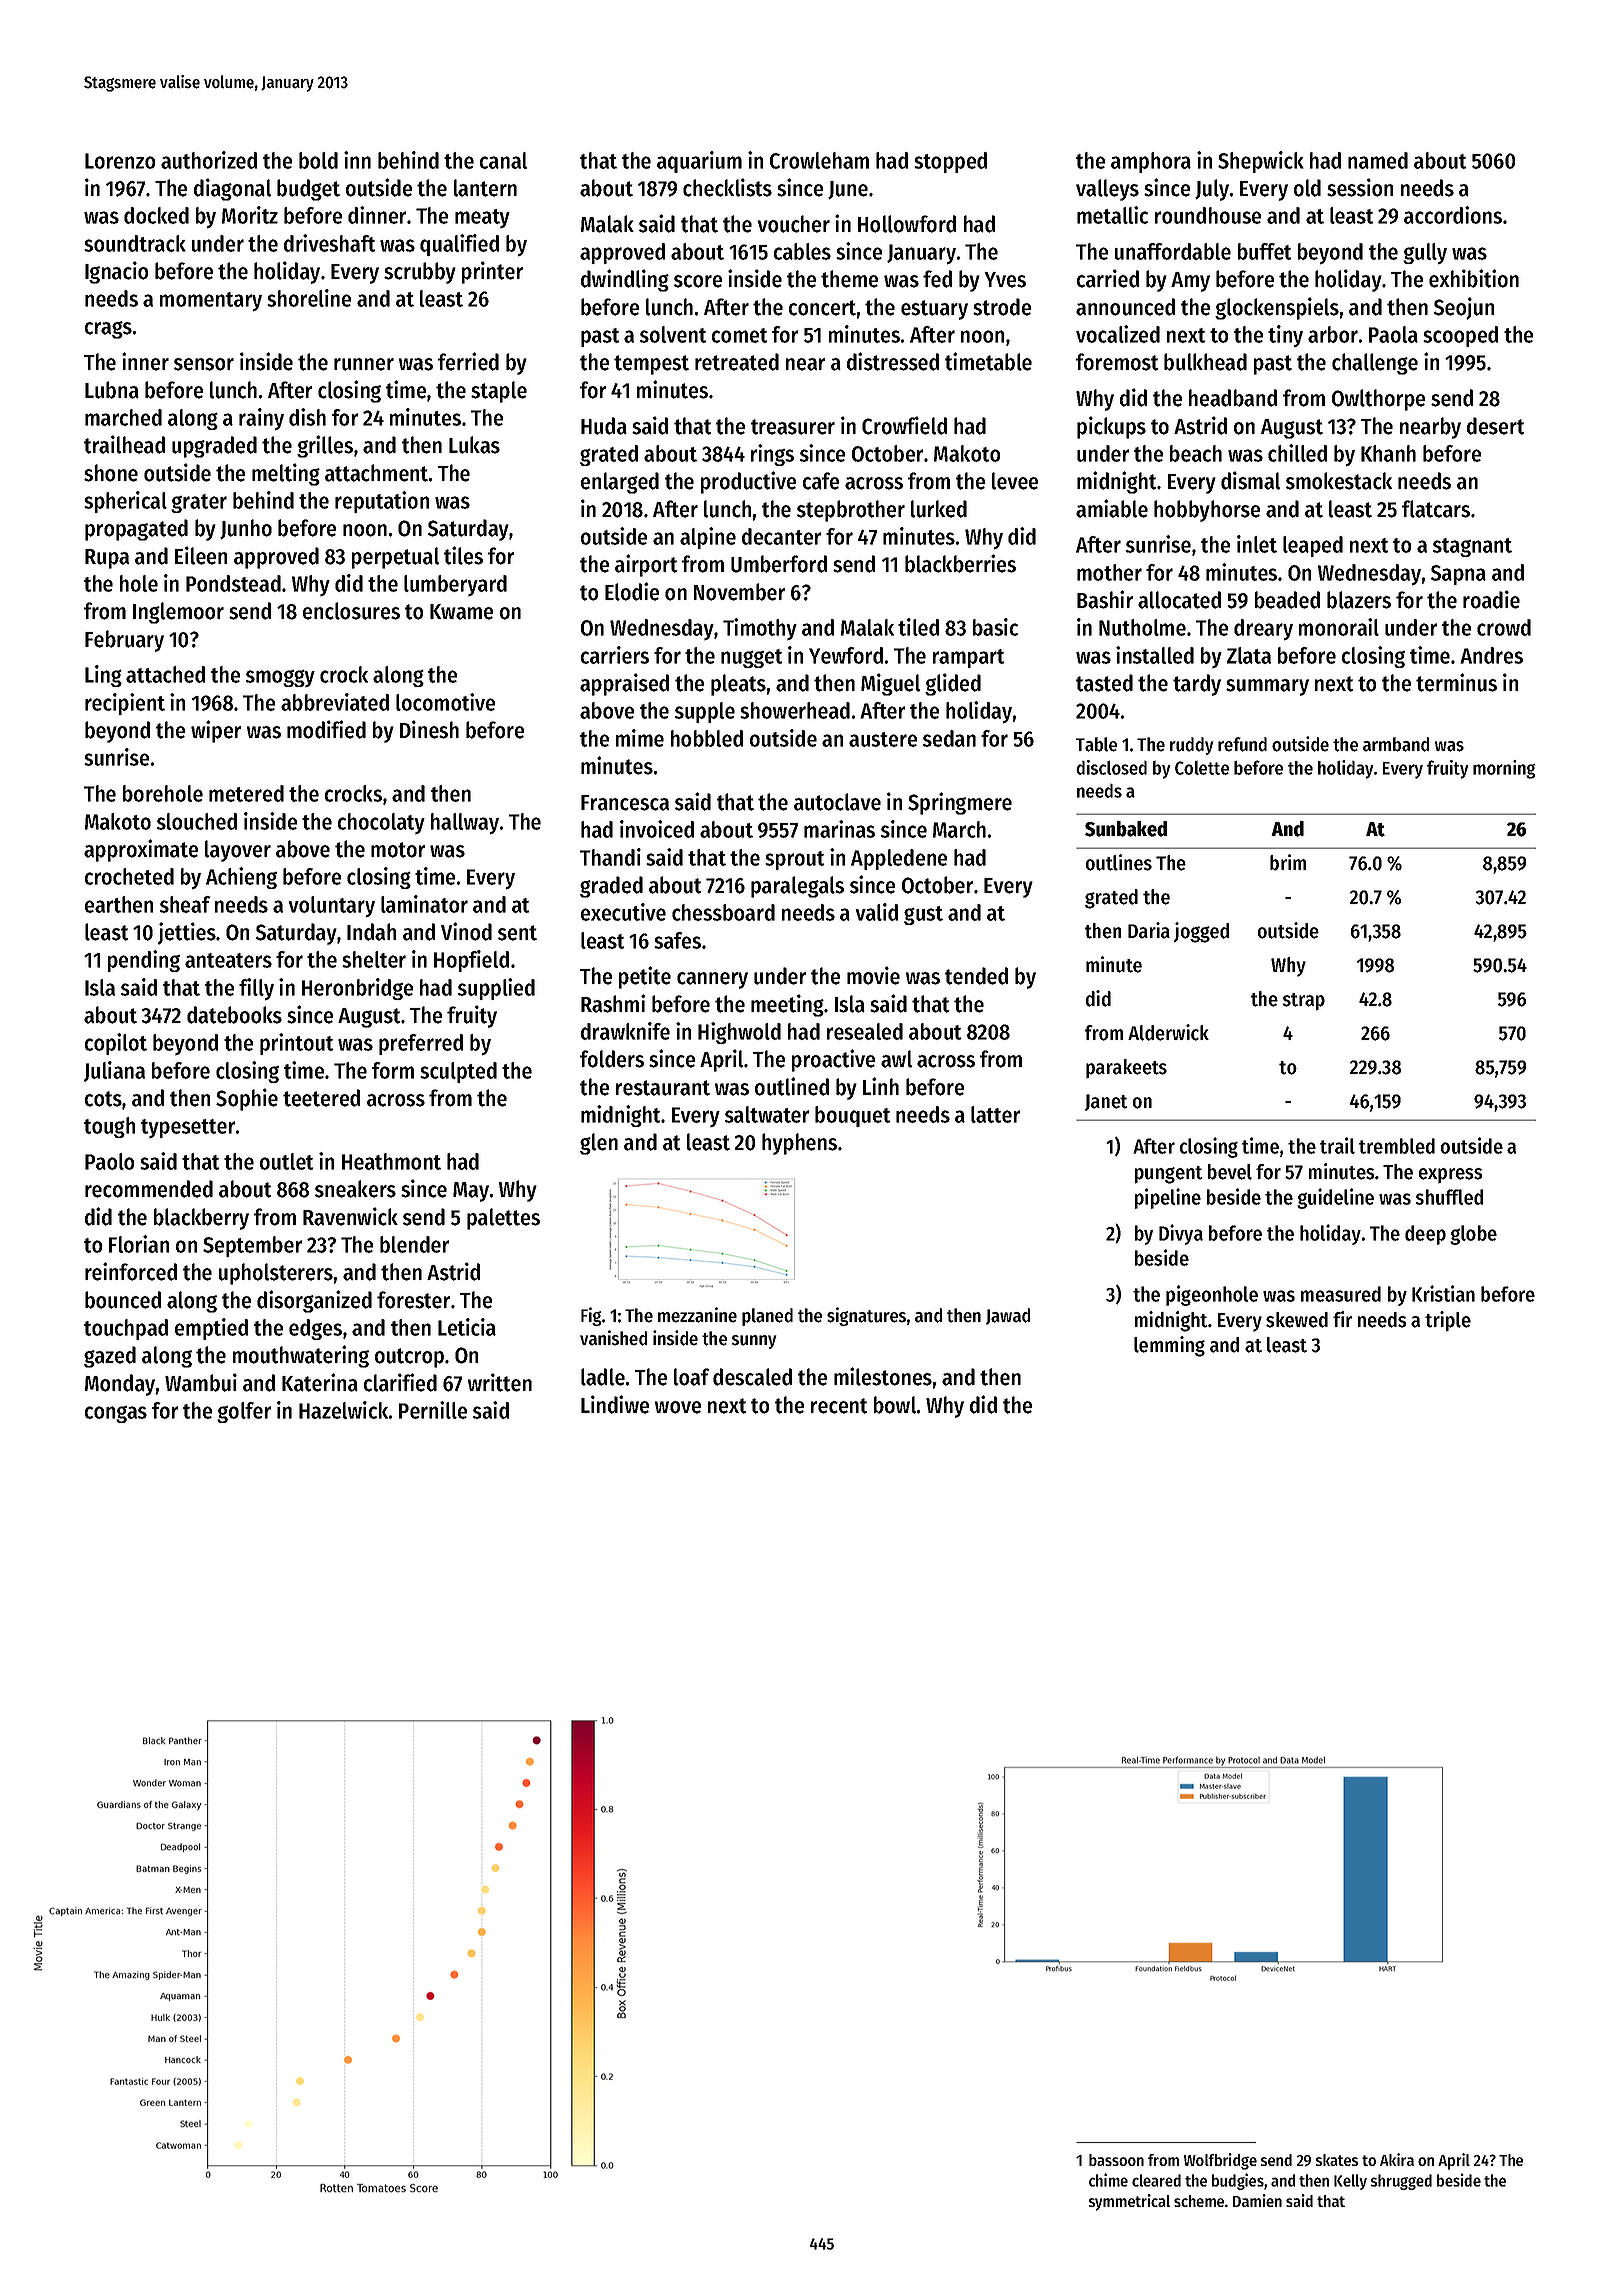  What do you see at coordinates (116, 1414) in the screenshot?
I see `congas` at bounding box center [116, 1414].
